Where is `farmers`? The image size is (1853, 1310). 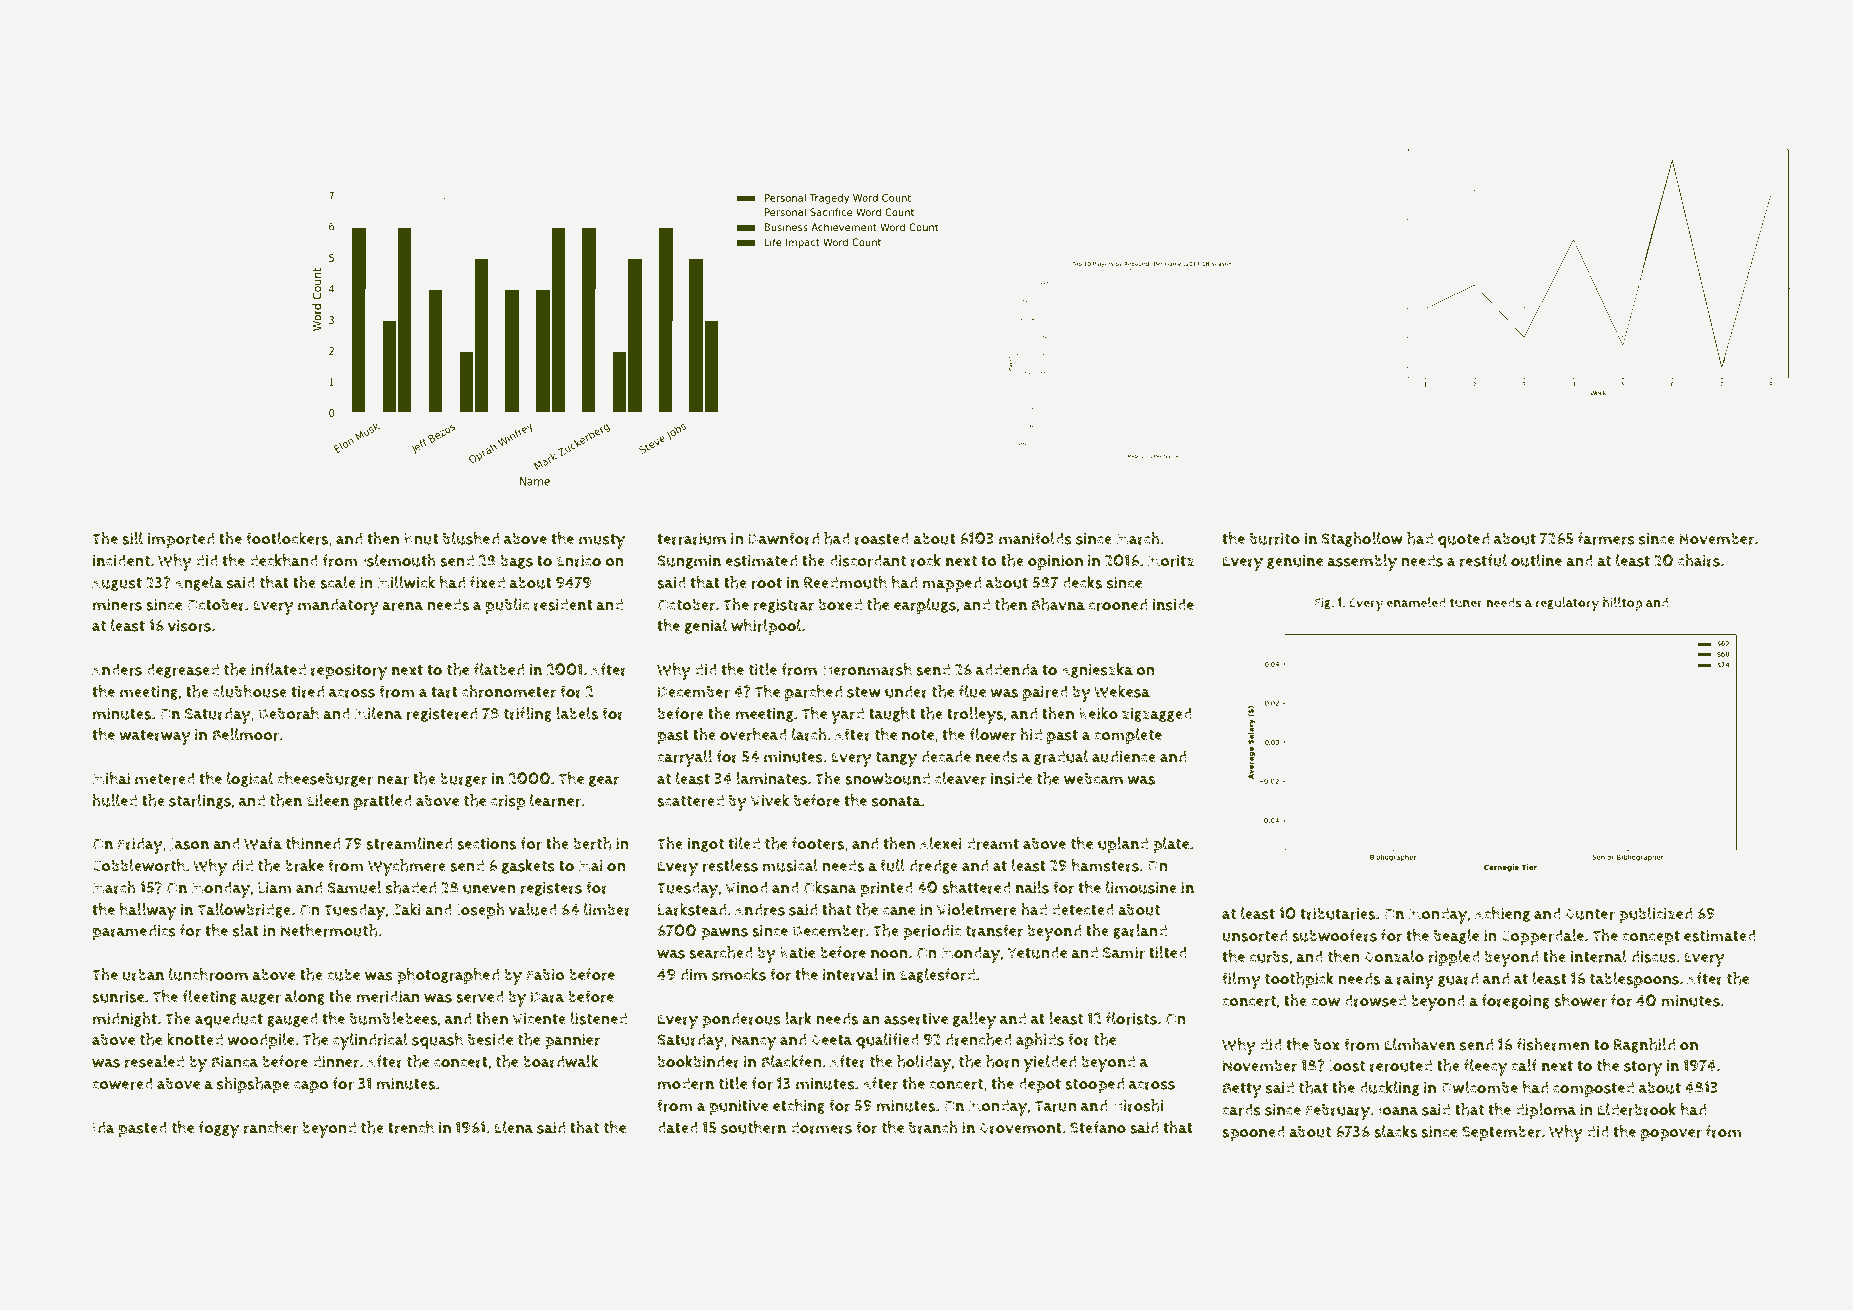
farmers is located at coordinates (1606, 538).
